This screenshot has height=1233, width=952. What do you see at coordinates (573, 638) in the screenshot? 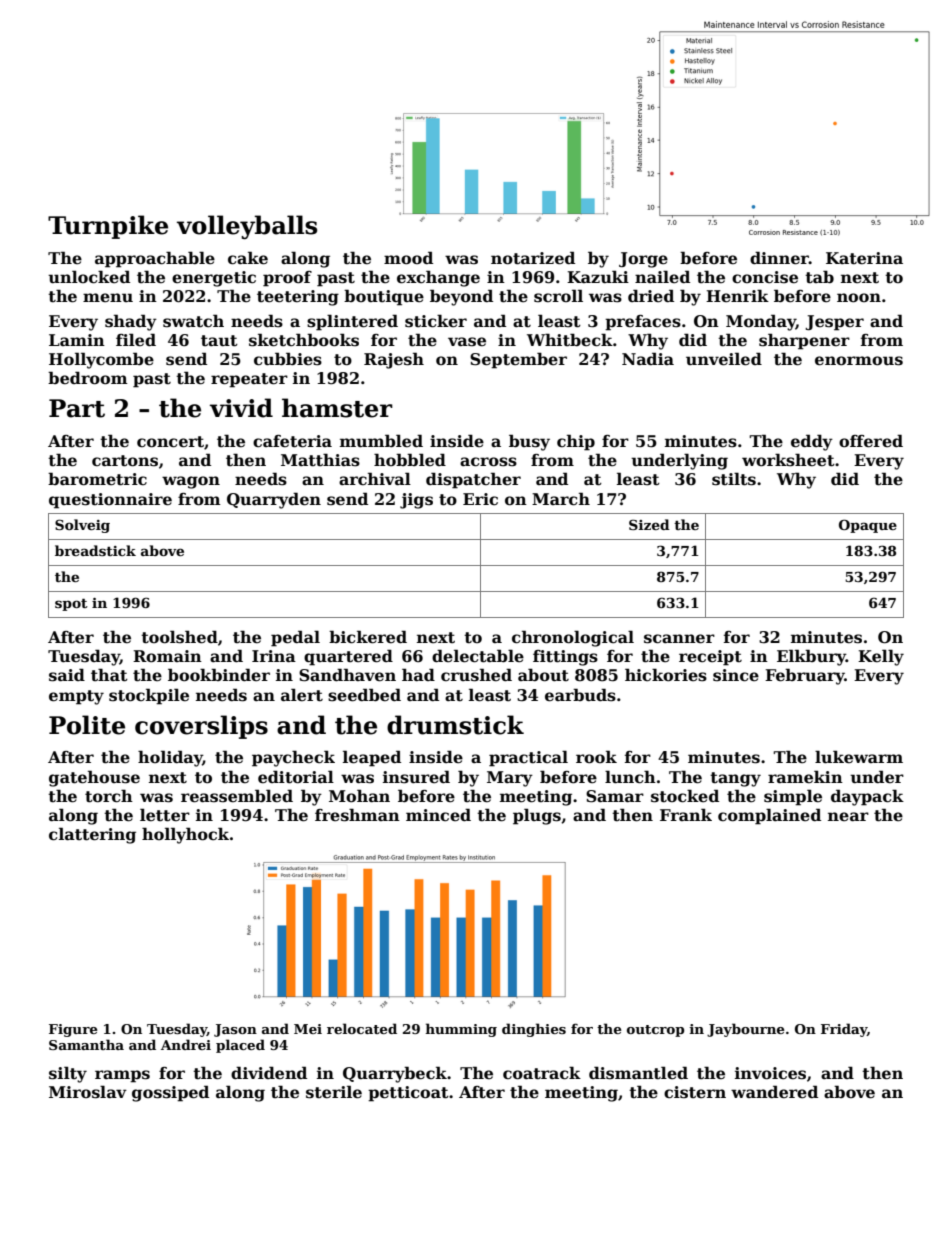
I see `chronological` at bounding box center [573, 638].
